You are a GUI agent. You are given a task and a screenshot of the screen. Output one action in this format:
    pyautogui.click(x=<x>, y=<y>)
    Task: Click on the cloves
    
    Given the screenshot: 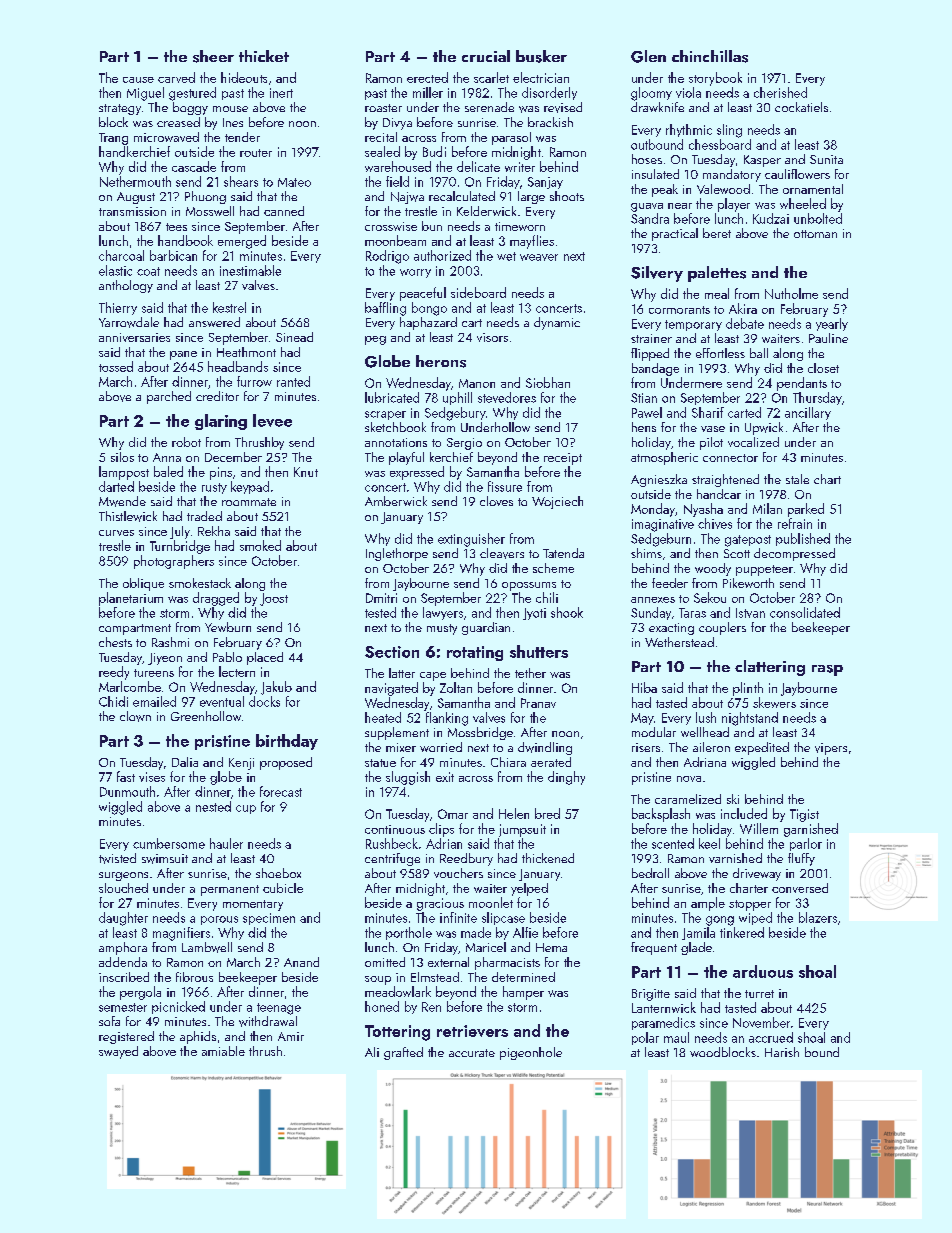 What is the action you would take?
    pyautogui.click(x=496, y=501)
